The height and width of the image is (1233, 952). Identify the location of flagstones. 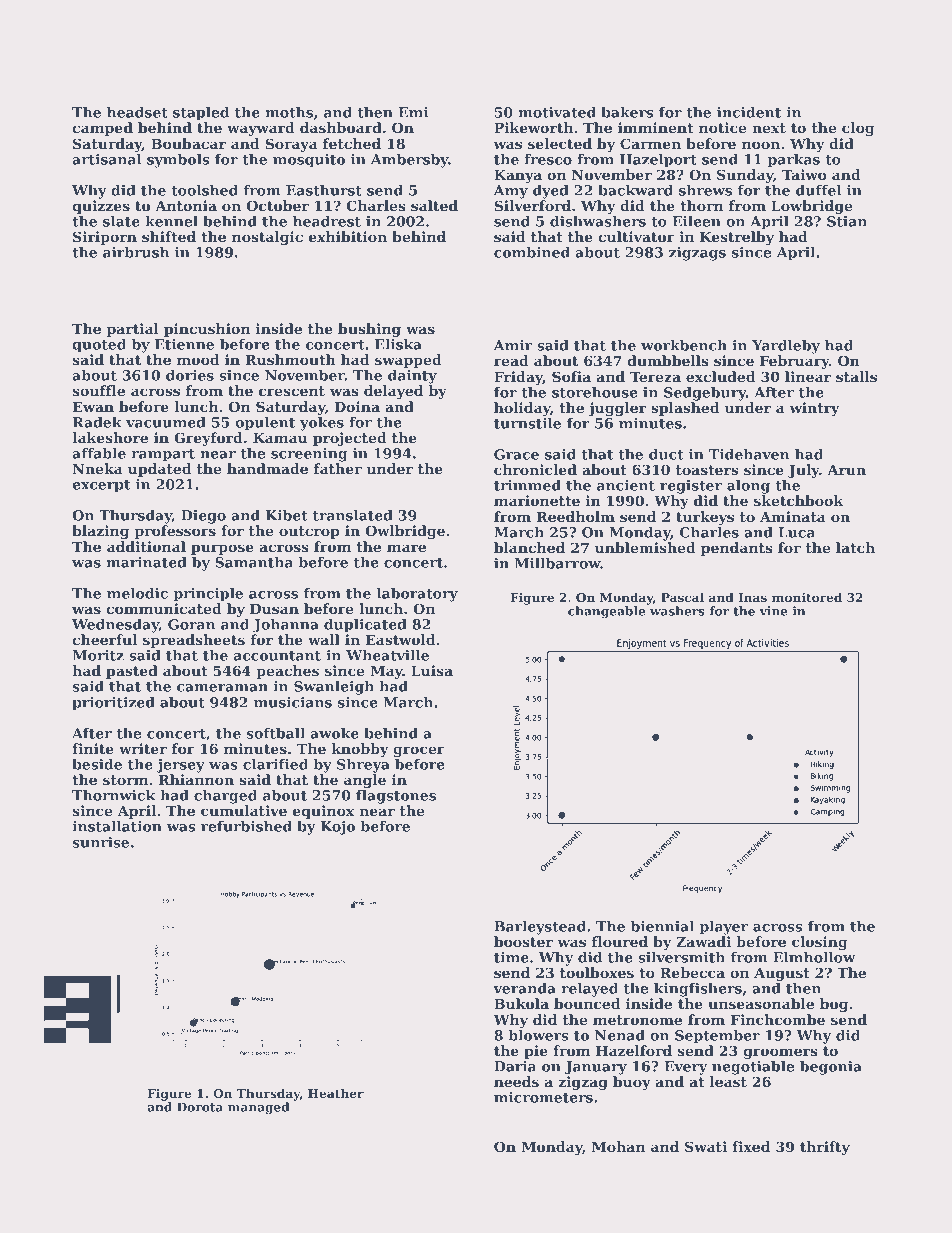
(396, 797).
